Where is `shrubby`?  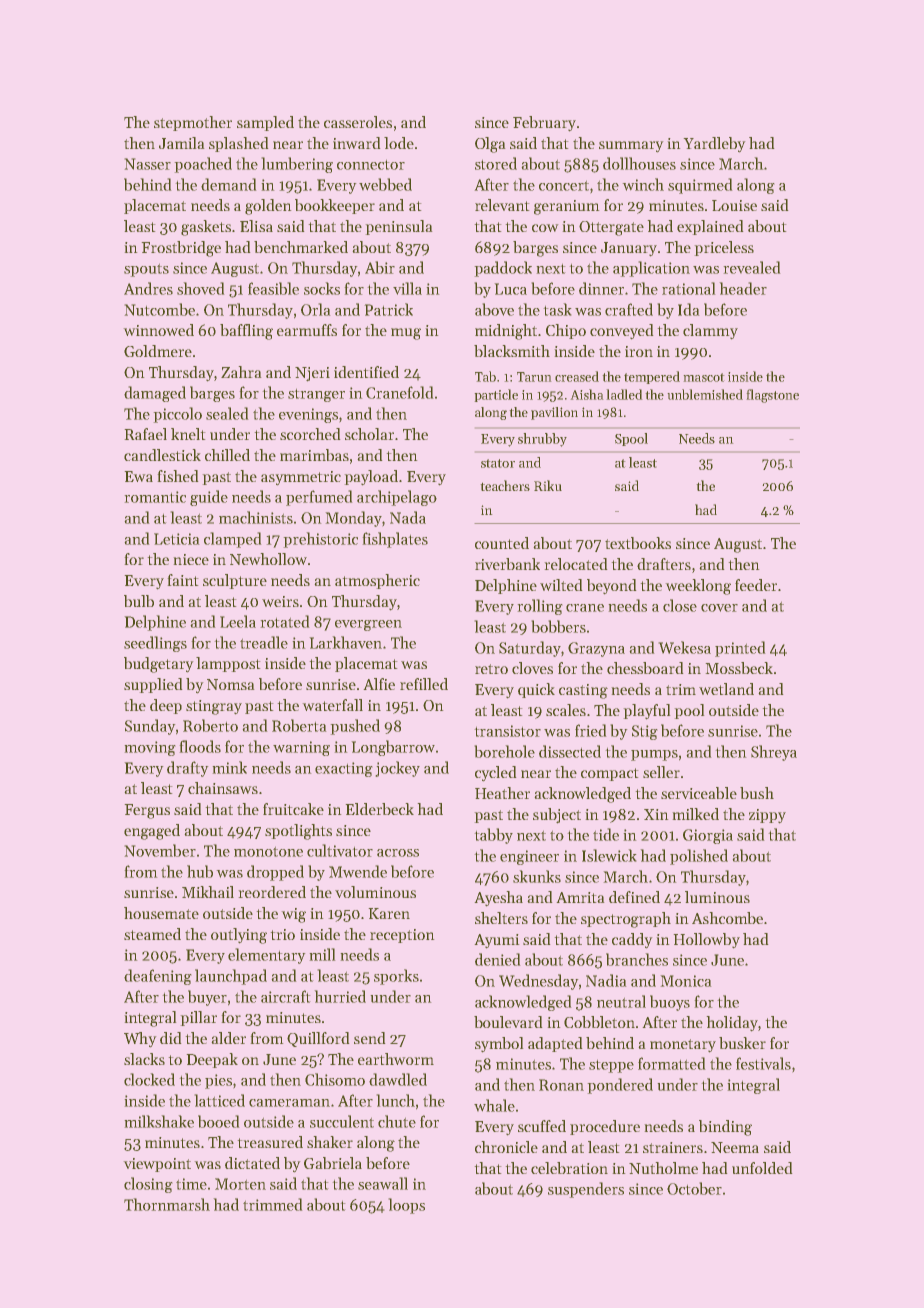
shrubby is located at coordinates (542, 440).
